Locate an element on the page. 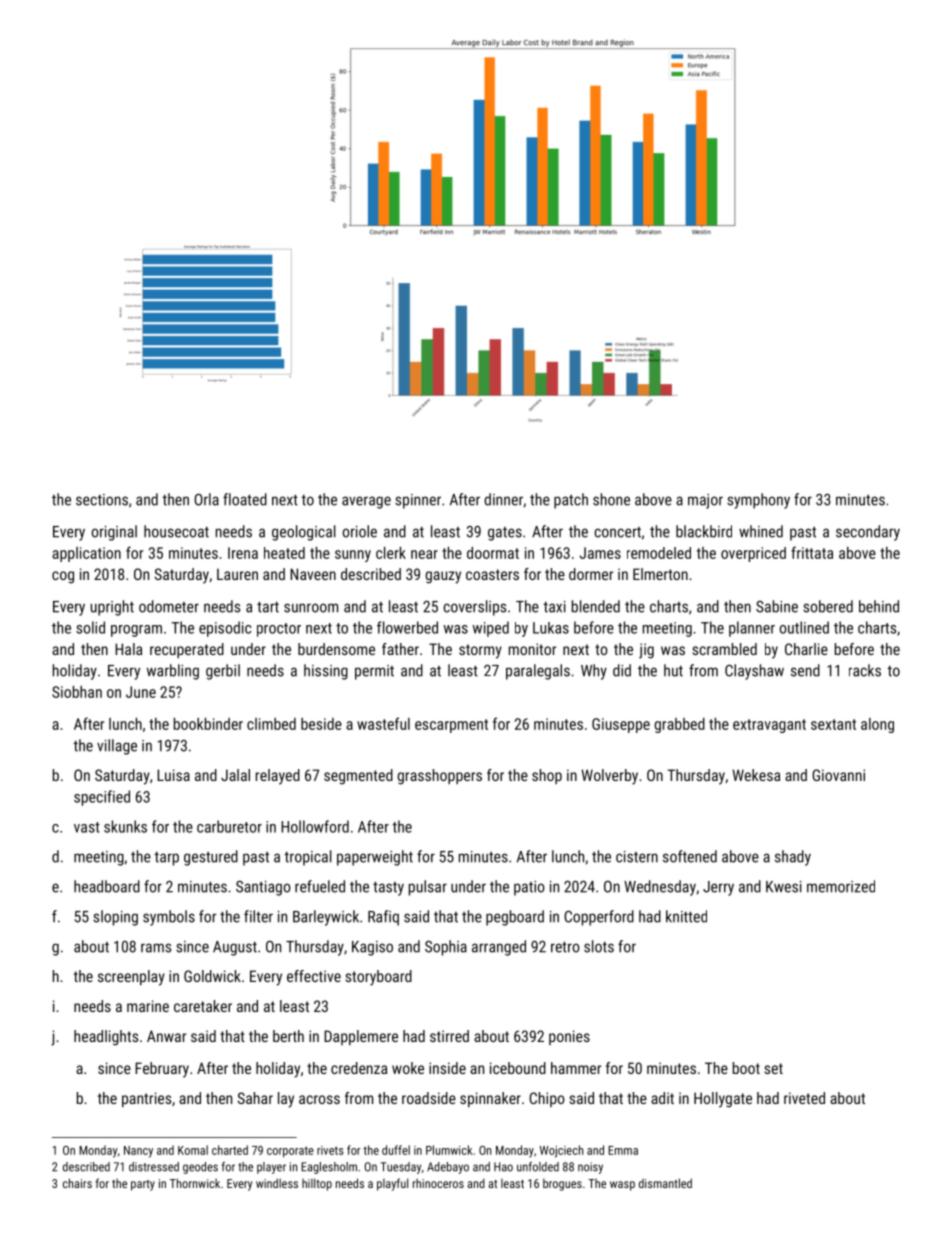 The image size is (952, 1233). shone is located at coordinates (611, 499).
